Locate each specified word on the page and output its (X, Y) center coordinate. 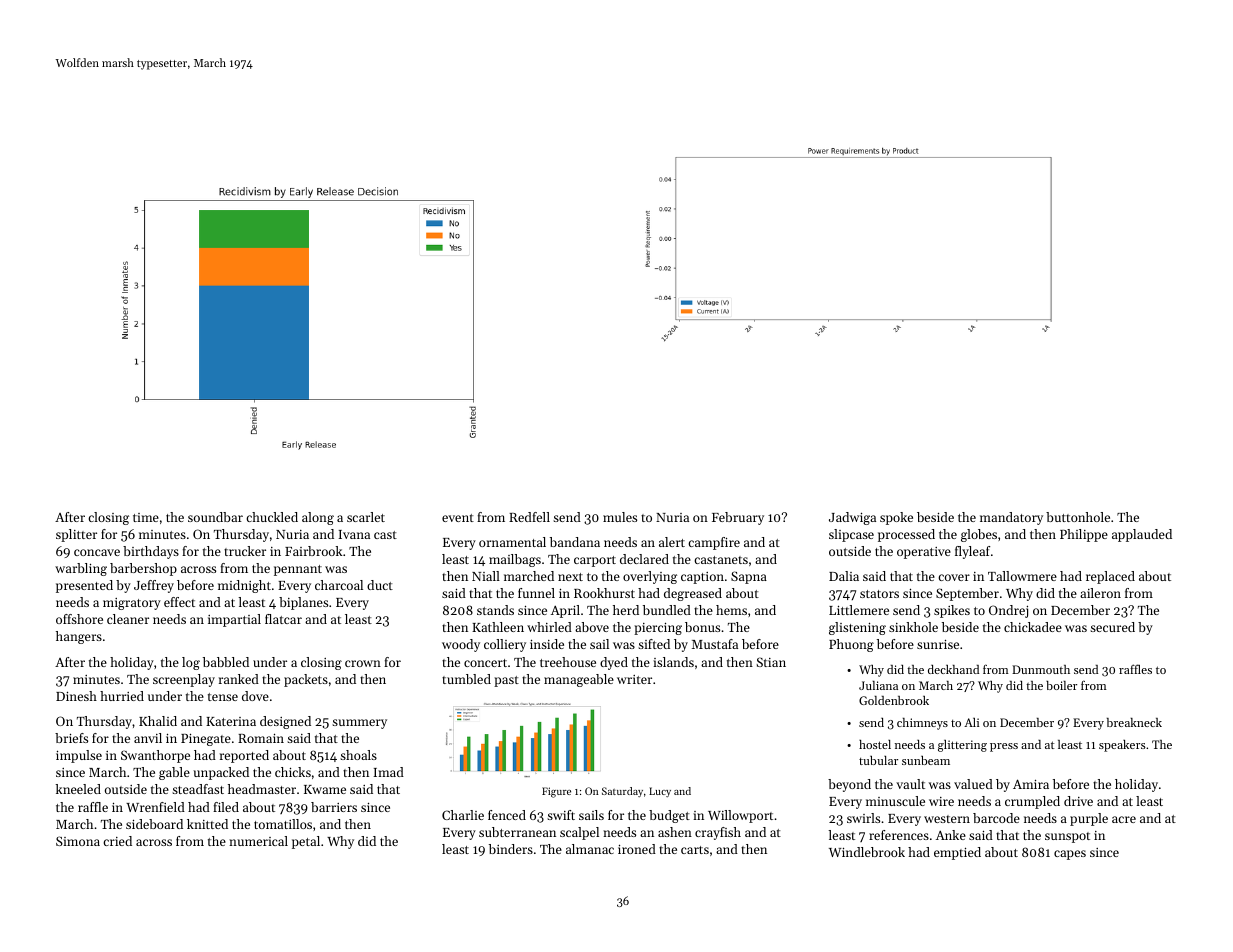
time (146, 517)
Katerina (231, 721)
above (592, 627)
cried (117, 841)
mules (620, 517)
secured (1112, 627)
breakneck (1134, 722)
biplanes (303, 603)
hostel (875, 744)
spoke (896, 518)
